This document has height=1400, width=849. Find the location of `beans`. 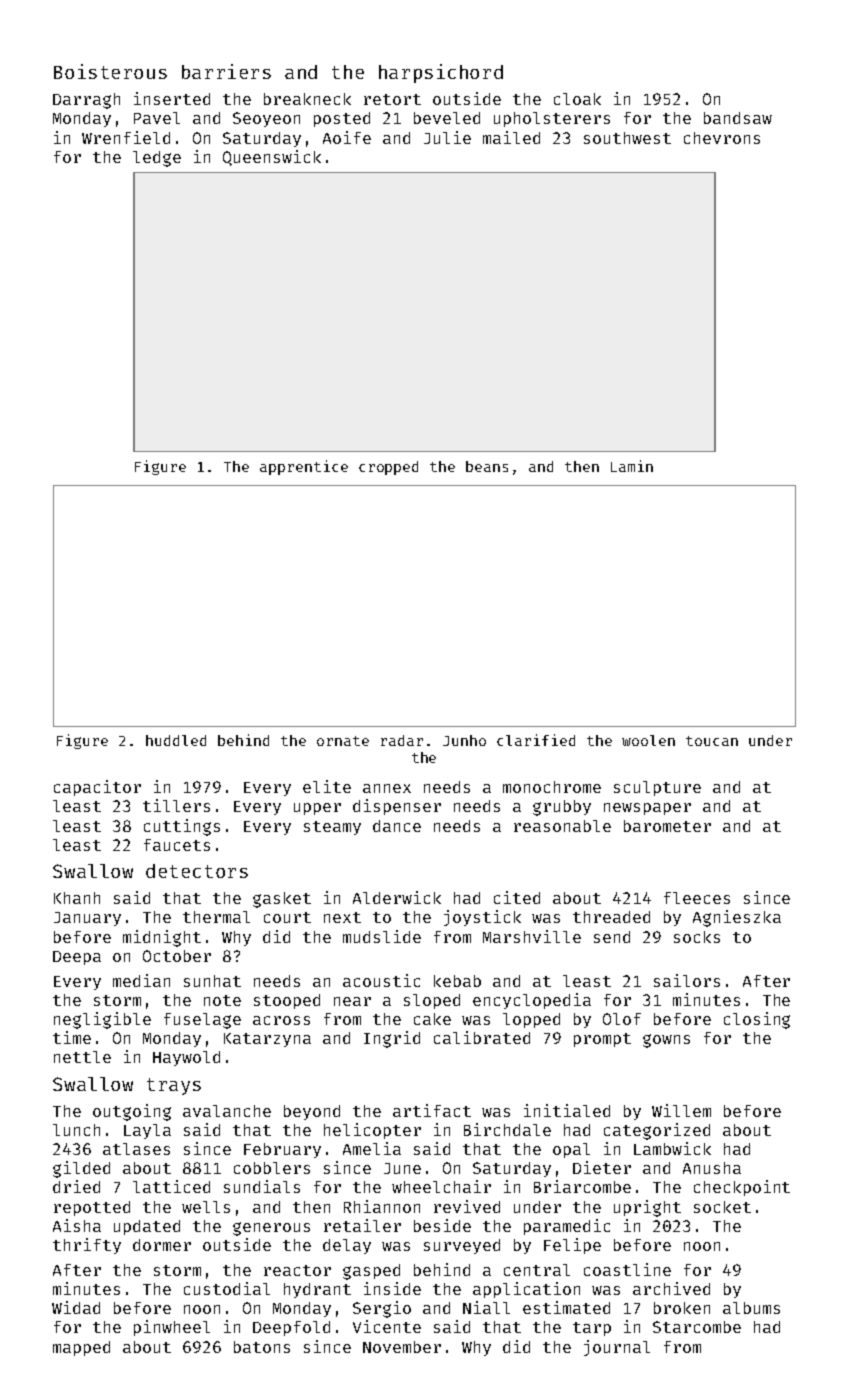

beans is located at coordinates (487, 466).
